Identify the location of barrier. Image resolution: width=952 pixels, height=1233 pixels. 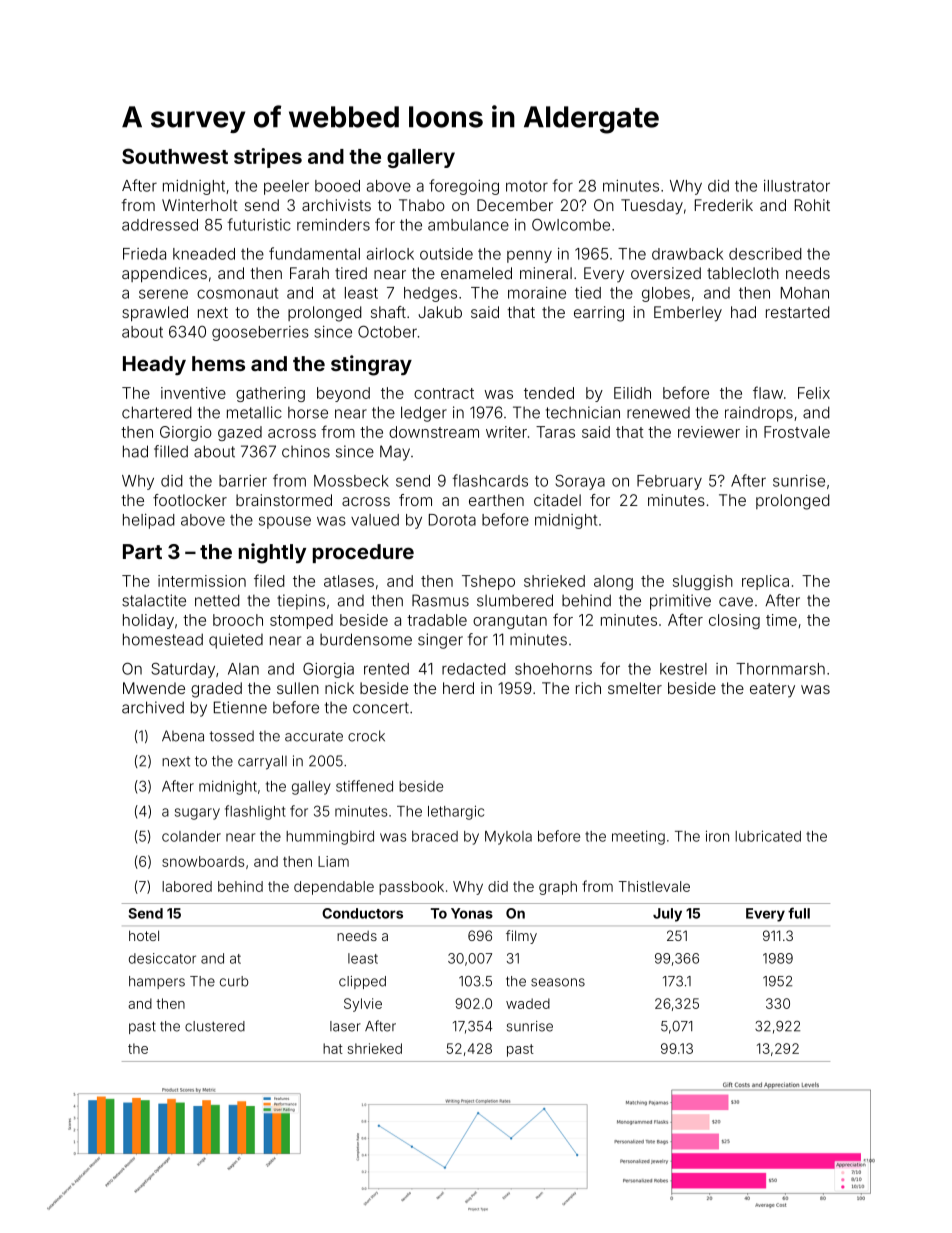
(243, 481).
